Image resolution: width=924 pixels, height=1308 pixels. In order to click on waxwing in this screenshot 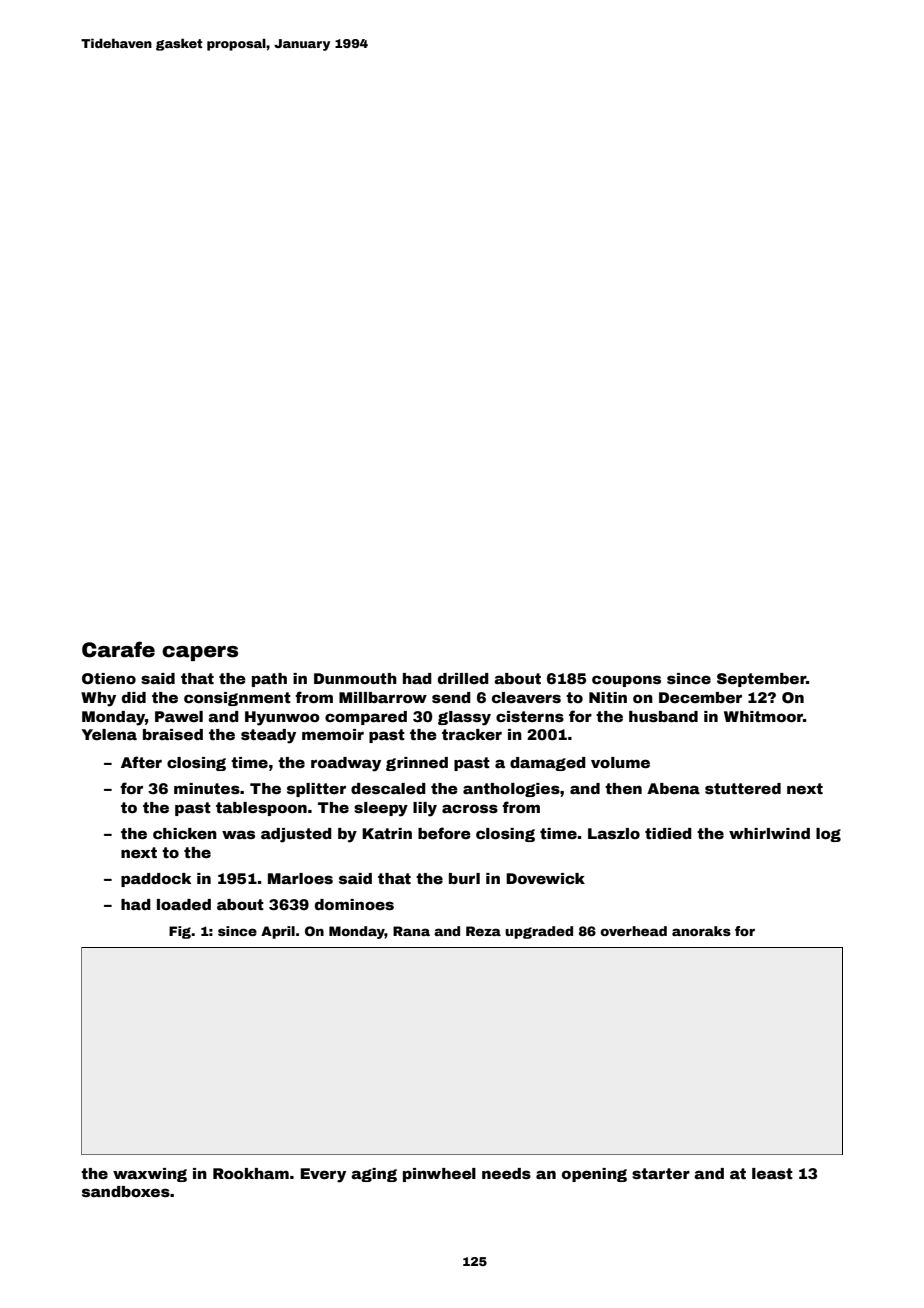, I will do `click(150, 1175)`.
